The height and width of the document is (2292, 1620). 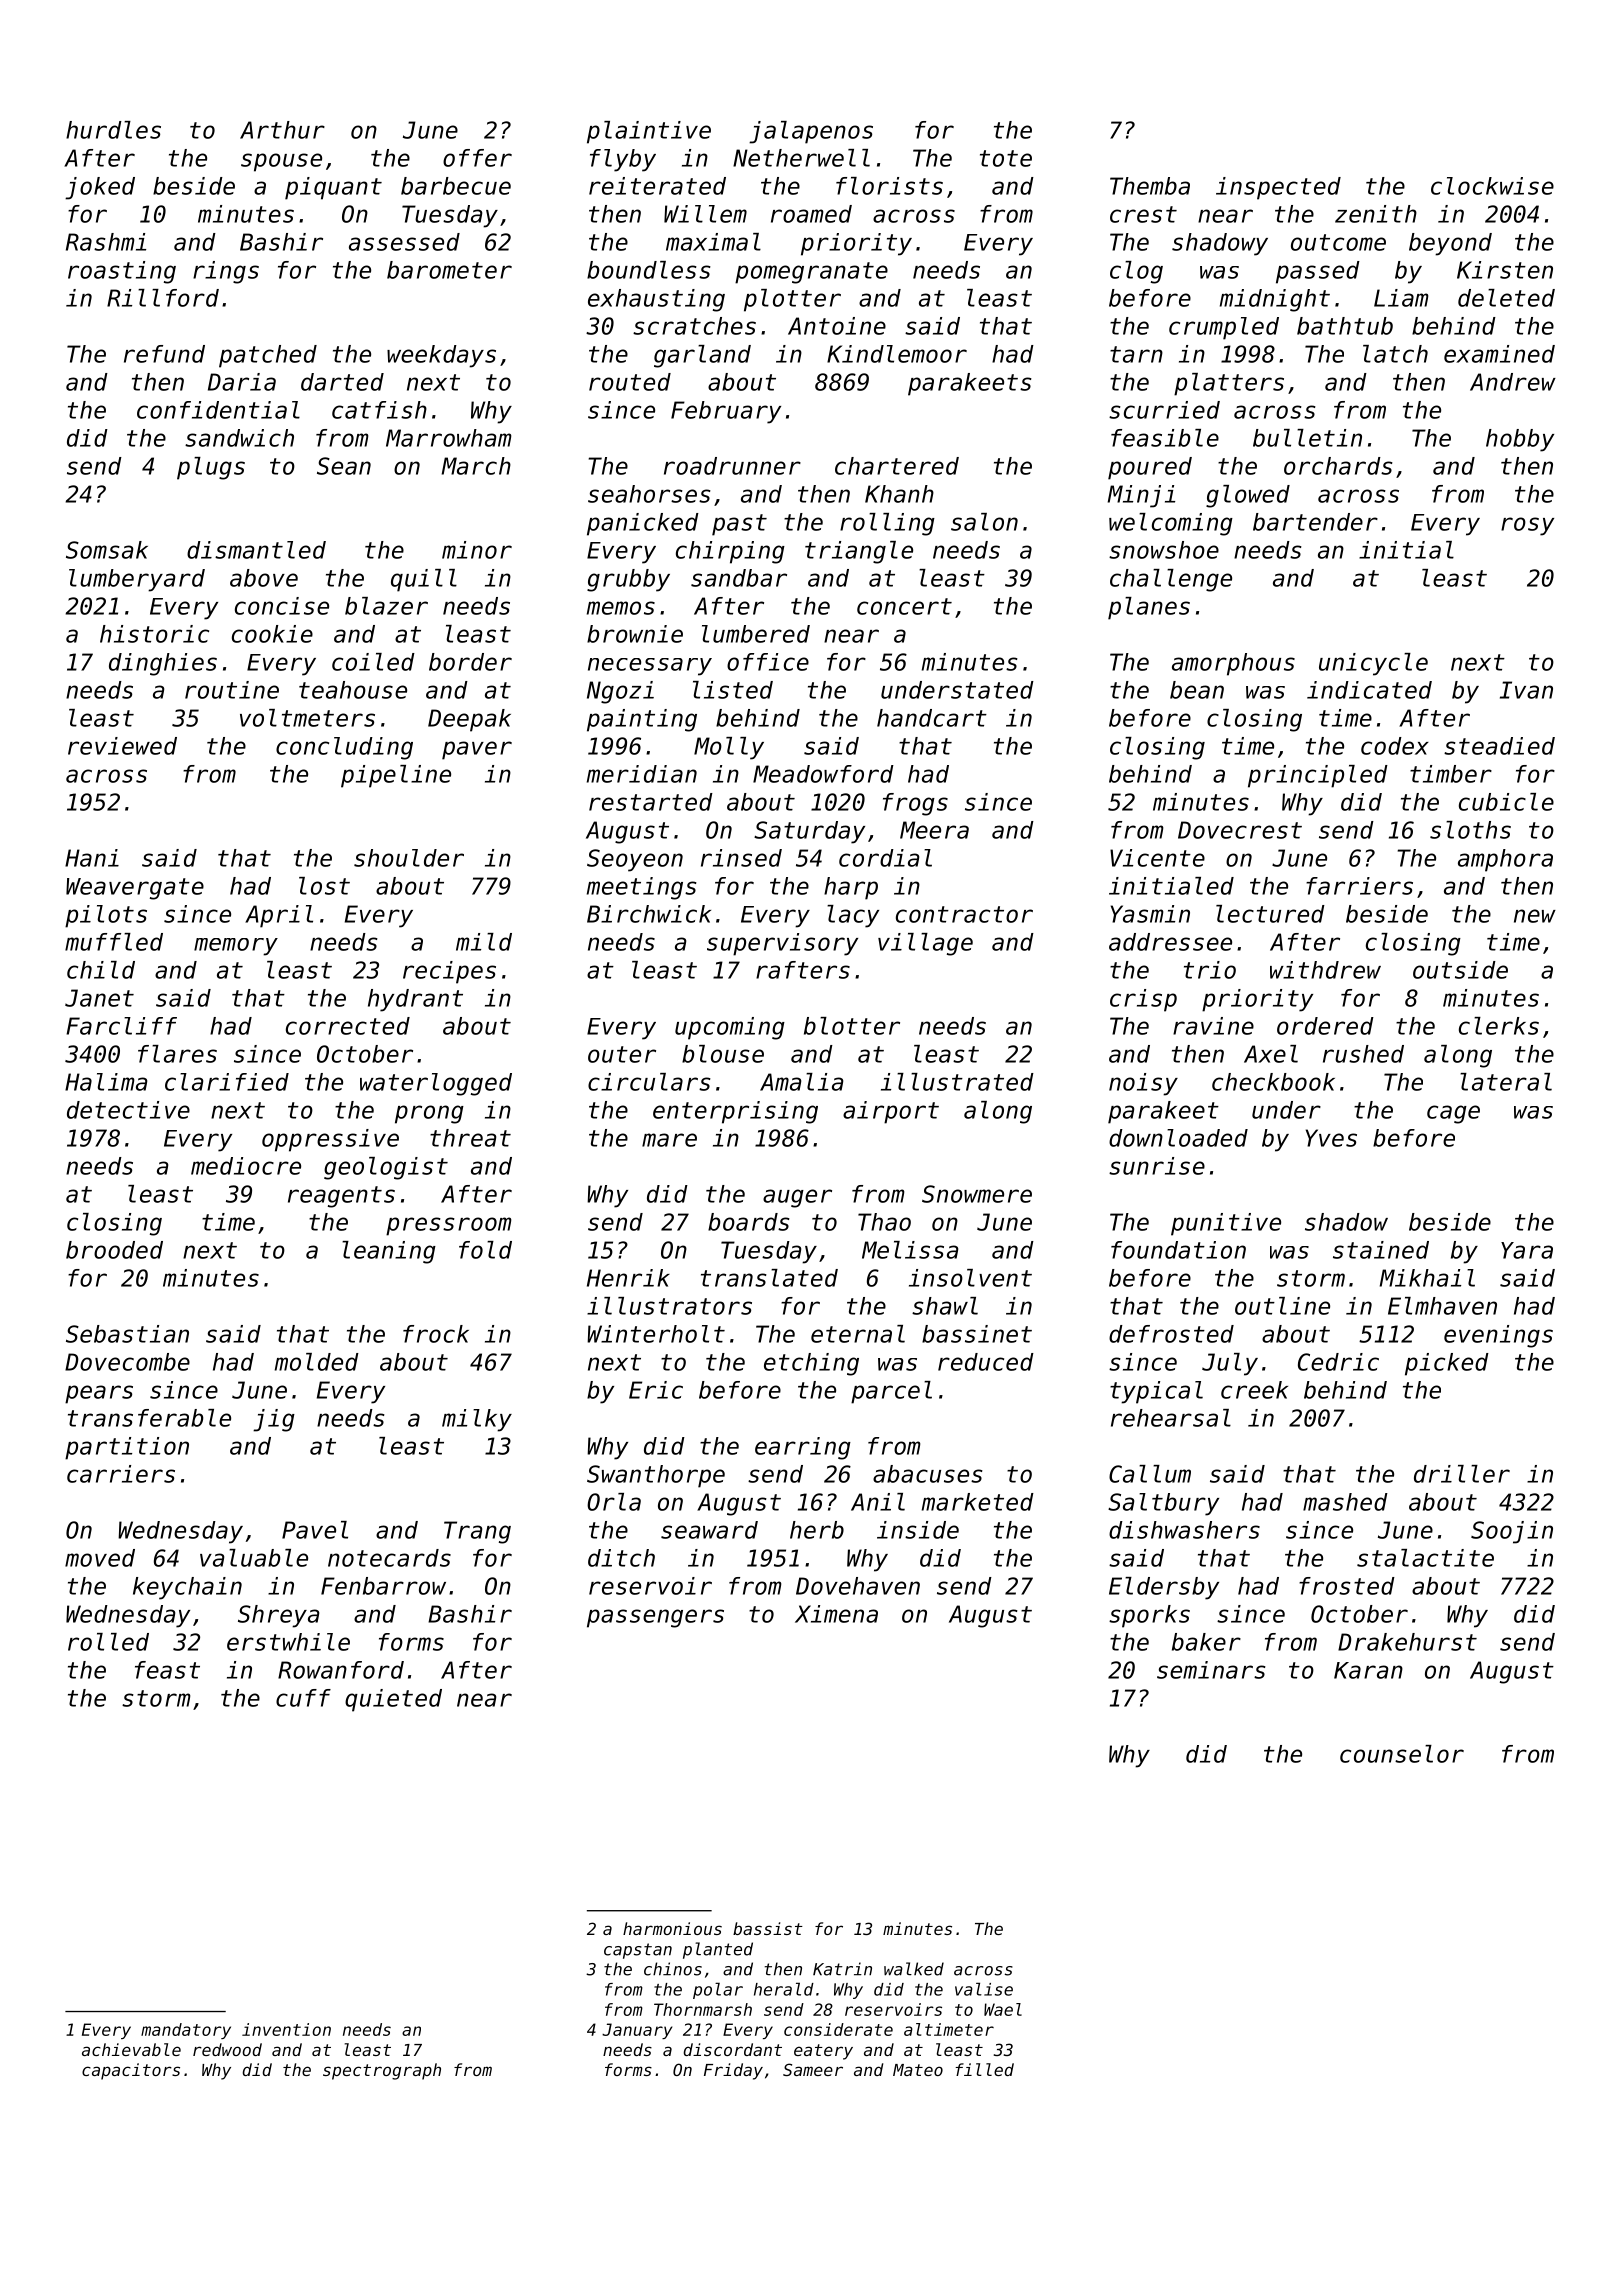 I want to click on concert, so click(x=904, y=606).
